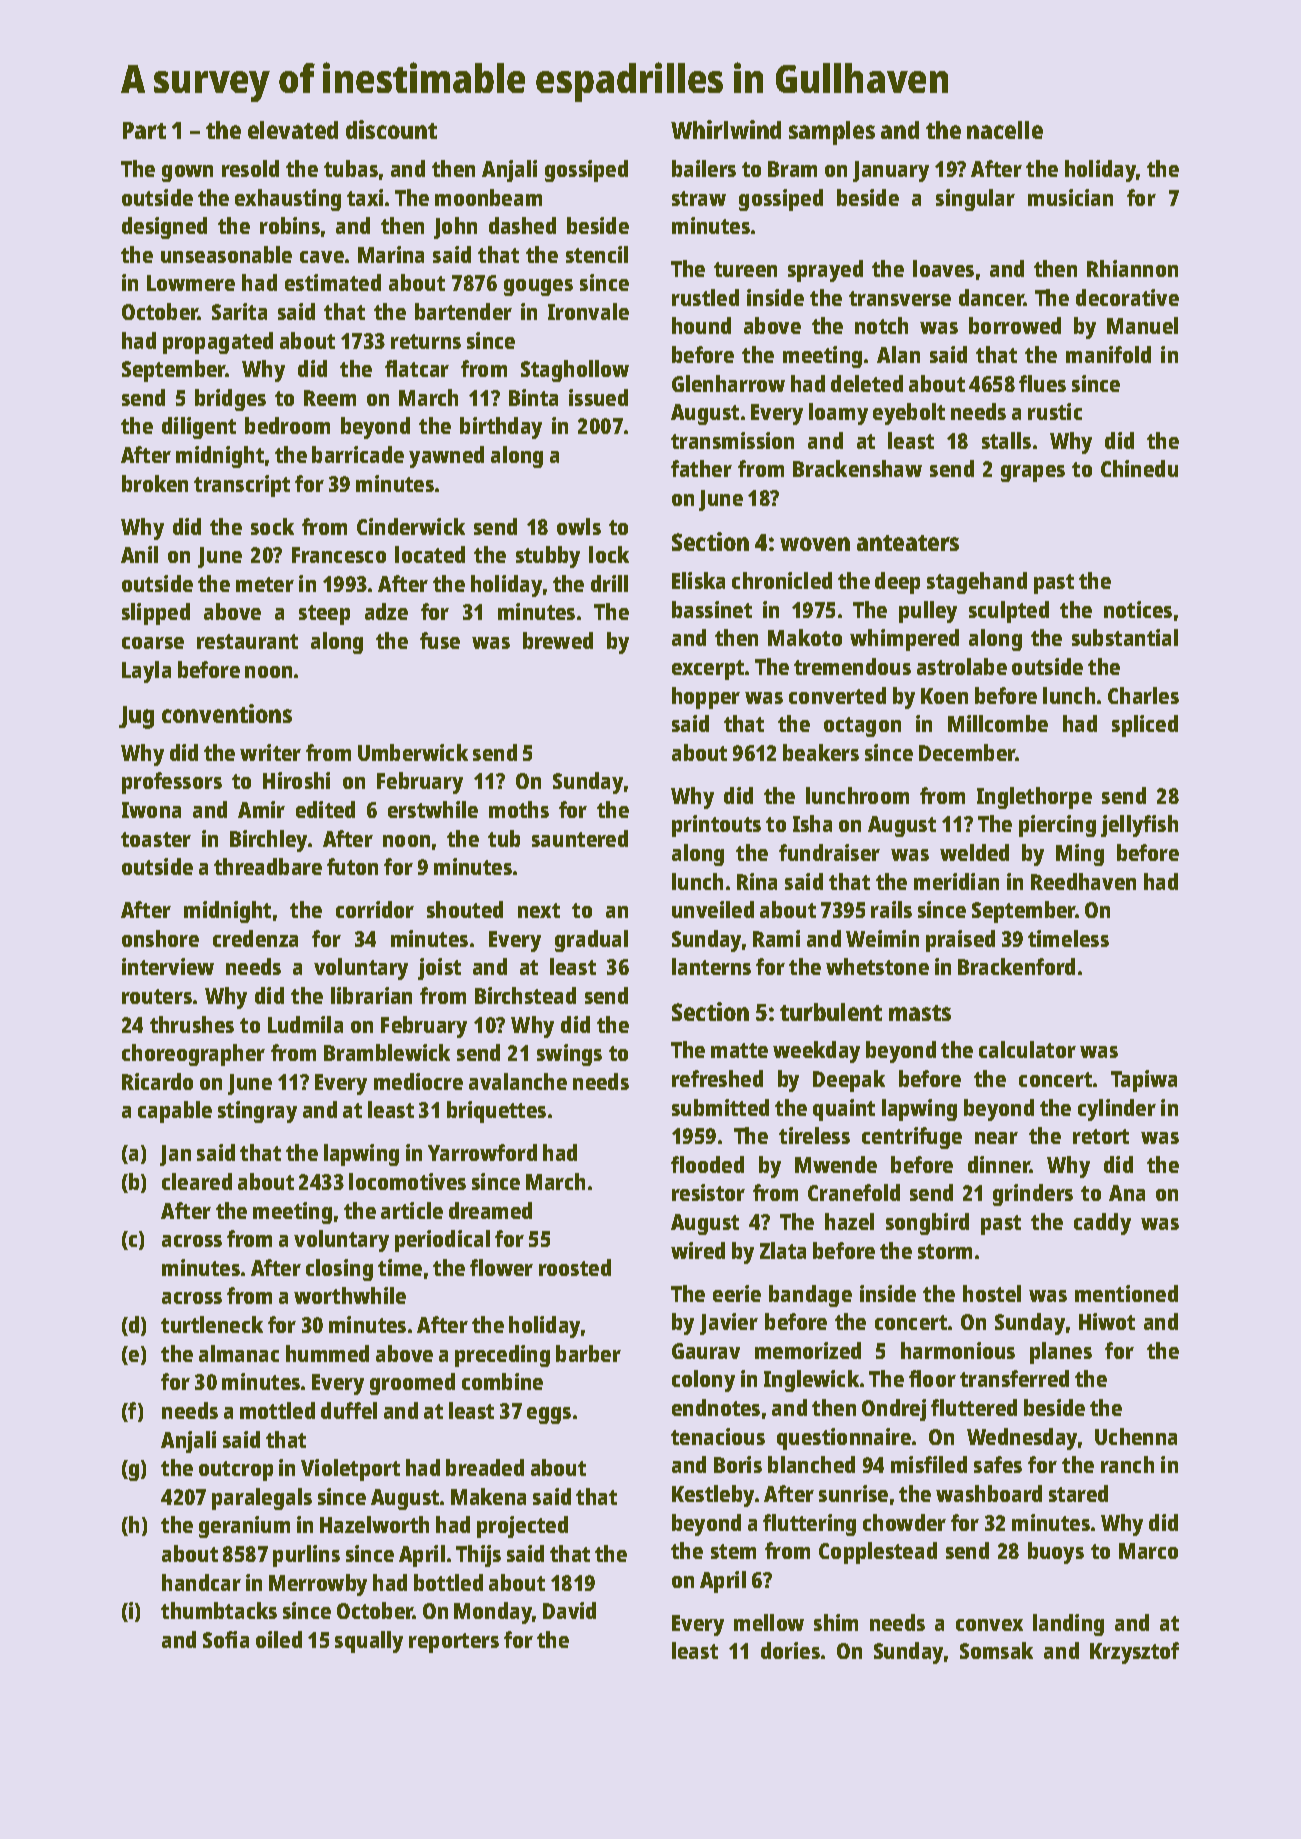 The image size is (1301, 1839). What do you see at coordinates (588, 311) in the document?
I see `Ironvale` at bounding box center [588, 311].
